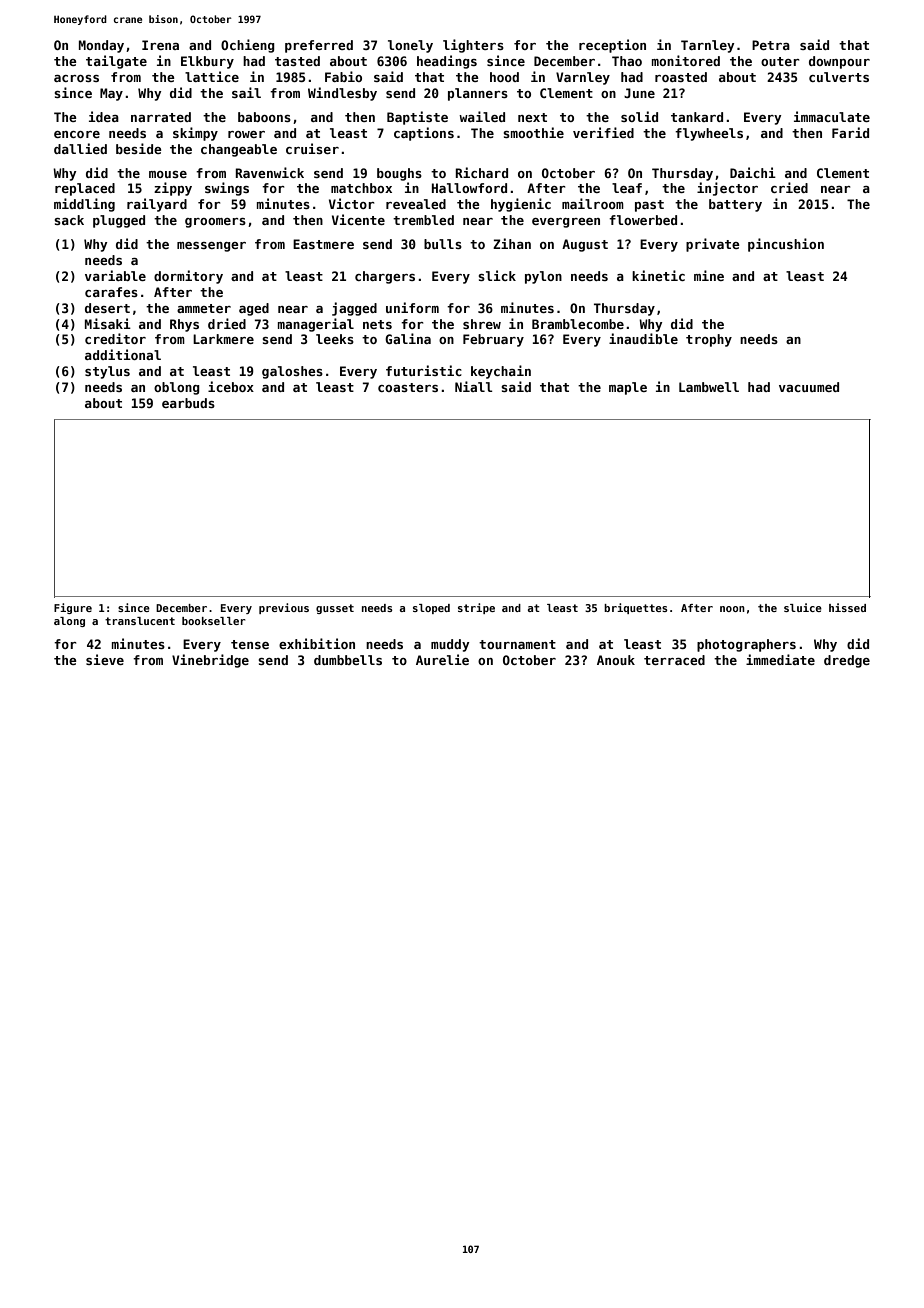 The height and width of the page is (1308, 924). I want to click on vacuumed, so click(809, 387).
